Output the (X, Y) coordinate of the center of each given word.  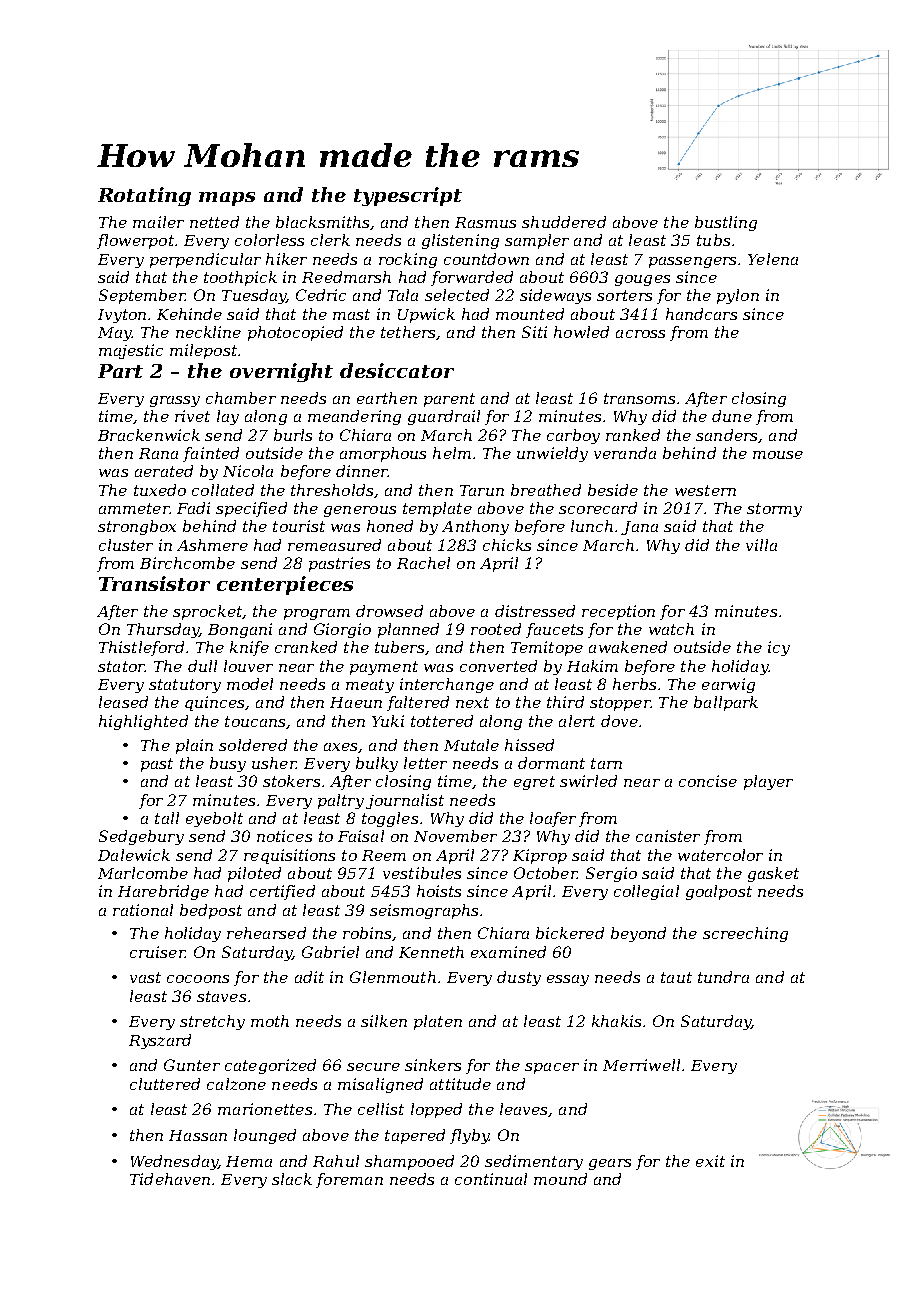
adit (309, 977)
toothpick (240, 278)
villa (761, 545)
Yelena (773, 259)
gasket (773, 874)
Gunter (192, 1065)
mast (351, 314)
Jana (639, 528)
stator (121, 666)
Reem (384, 855)
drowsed (389, 611)
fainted (211, 454)
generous (360, 511)
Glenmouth (393, 977)
